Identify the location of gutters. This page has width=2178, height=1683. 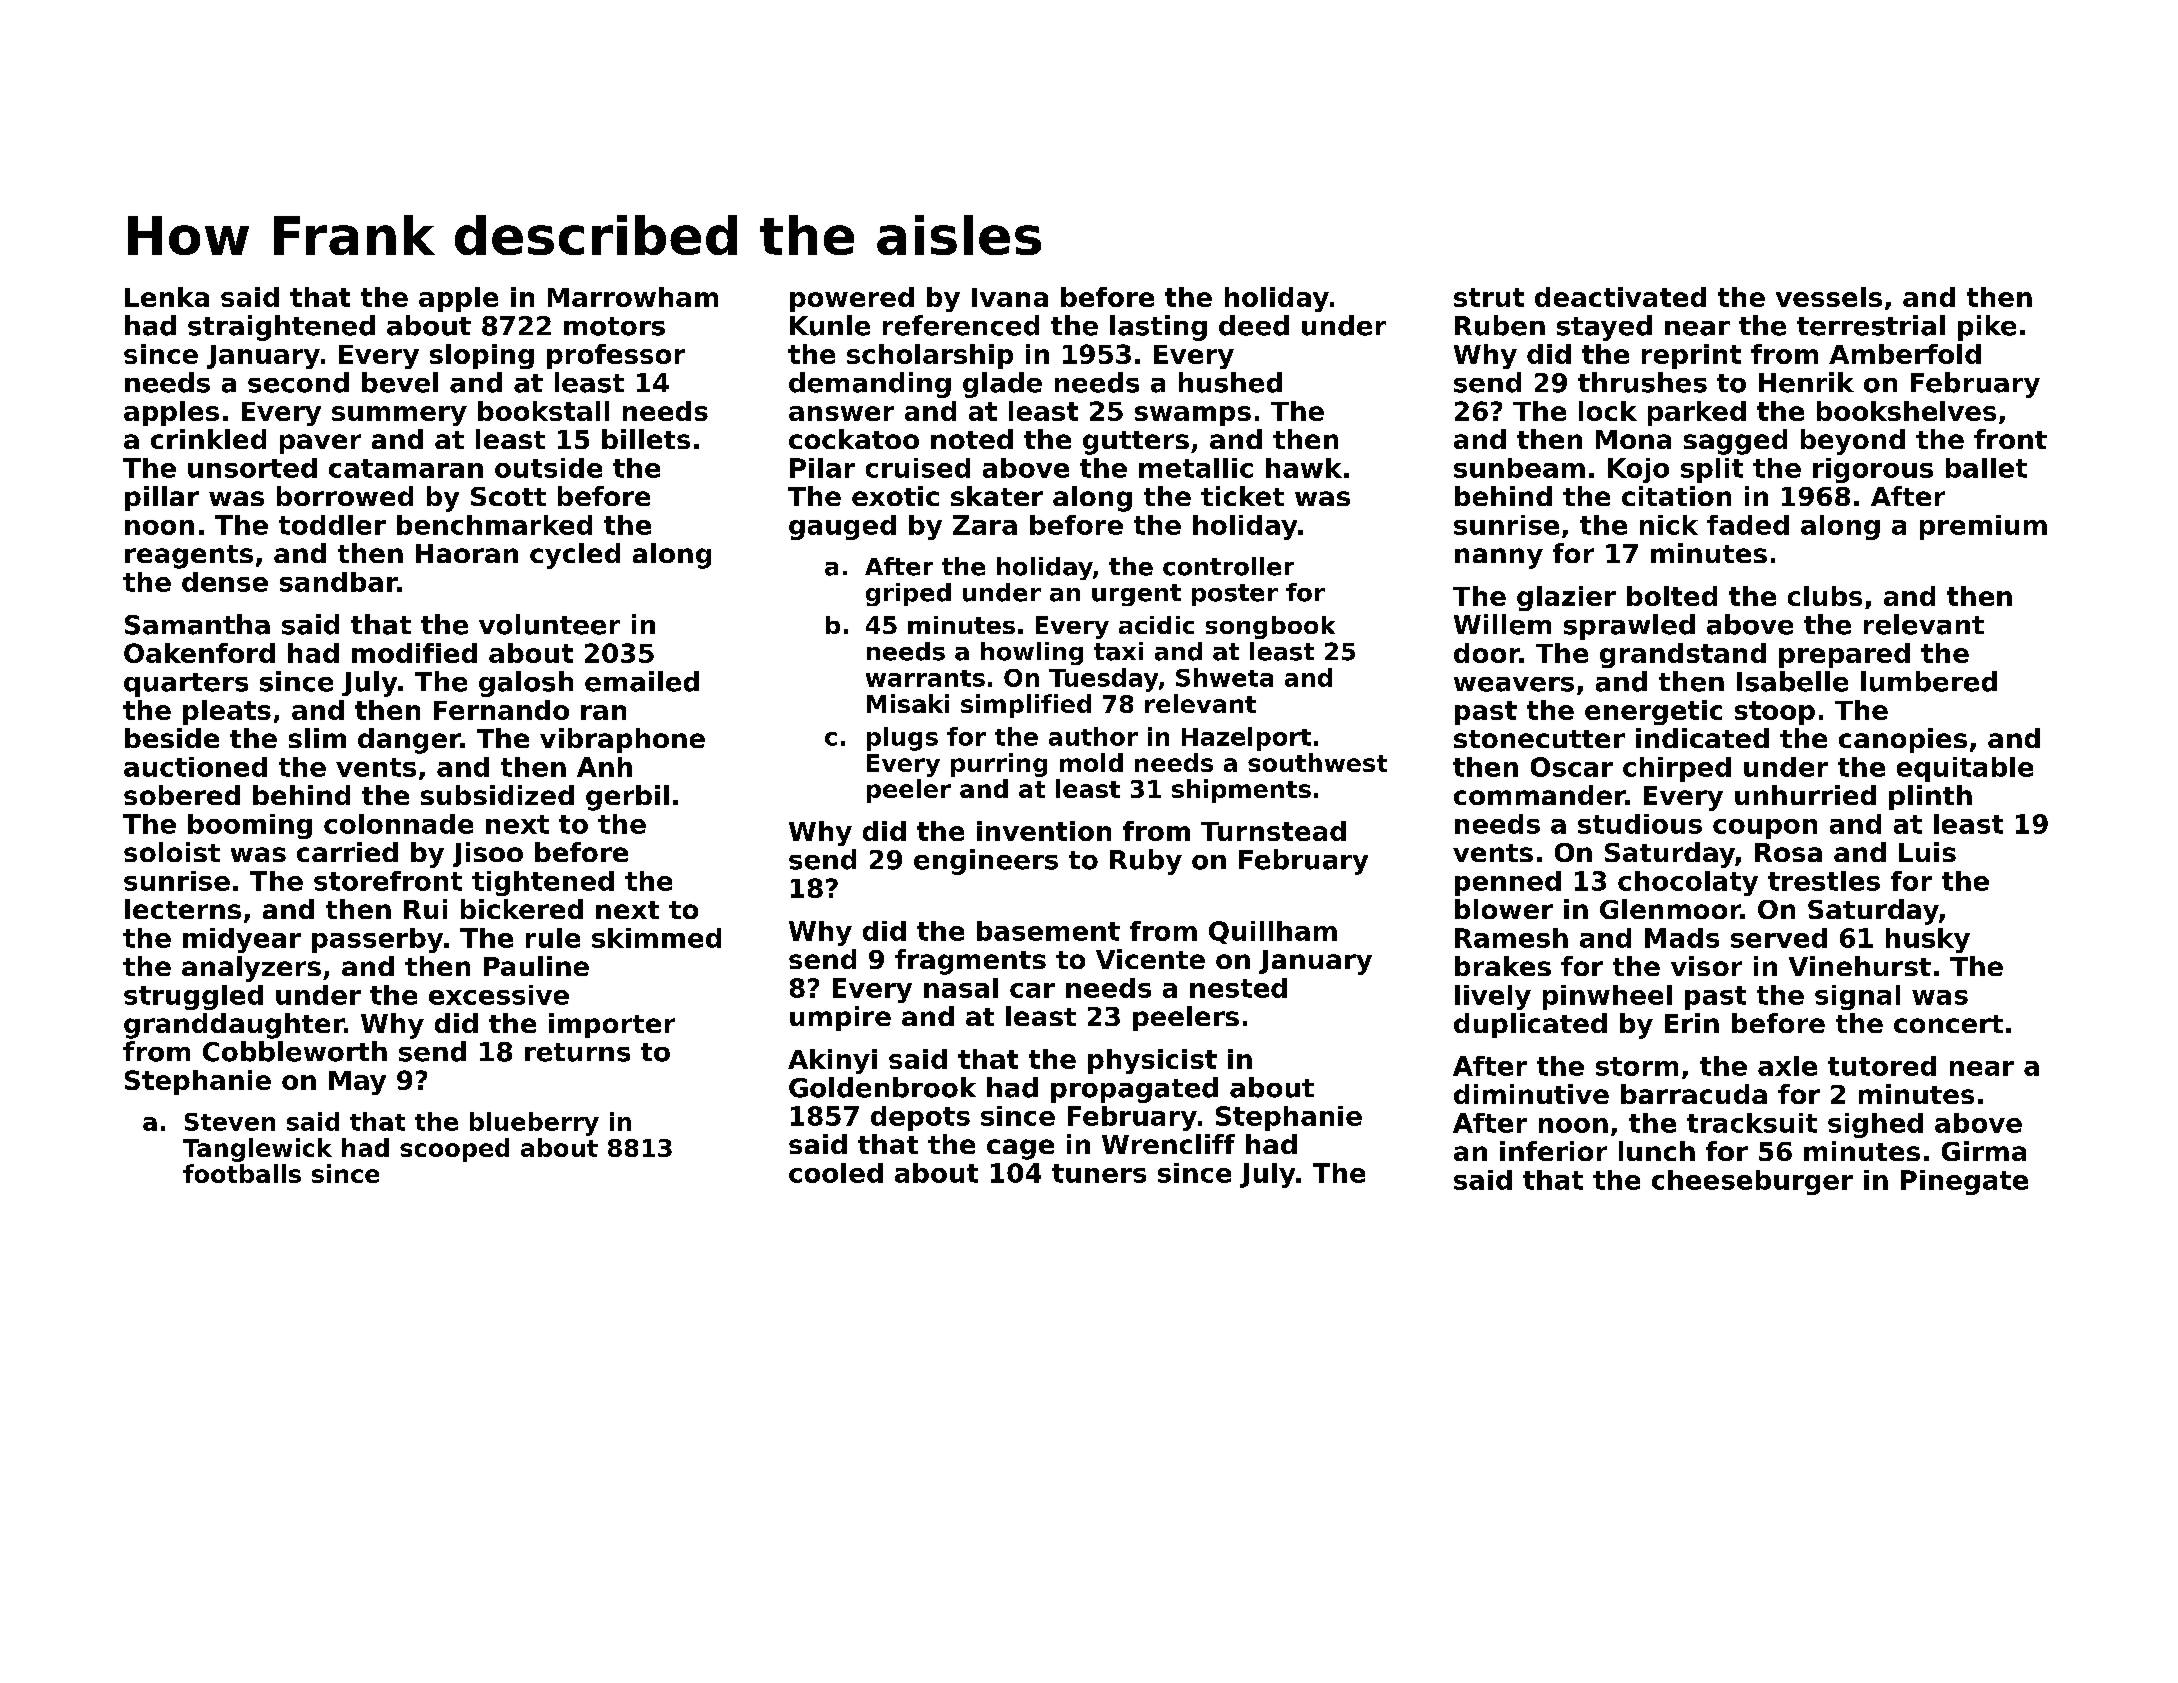
(1136, 443).
